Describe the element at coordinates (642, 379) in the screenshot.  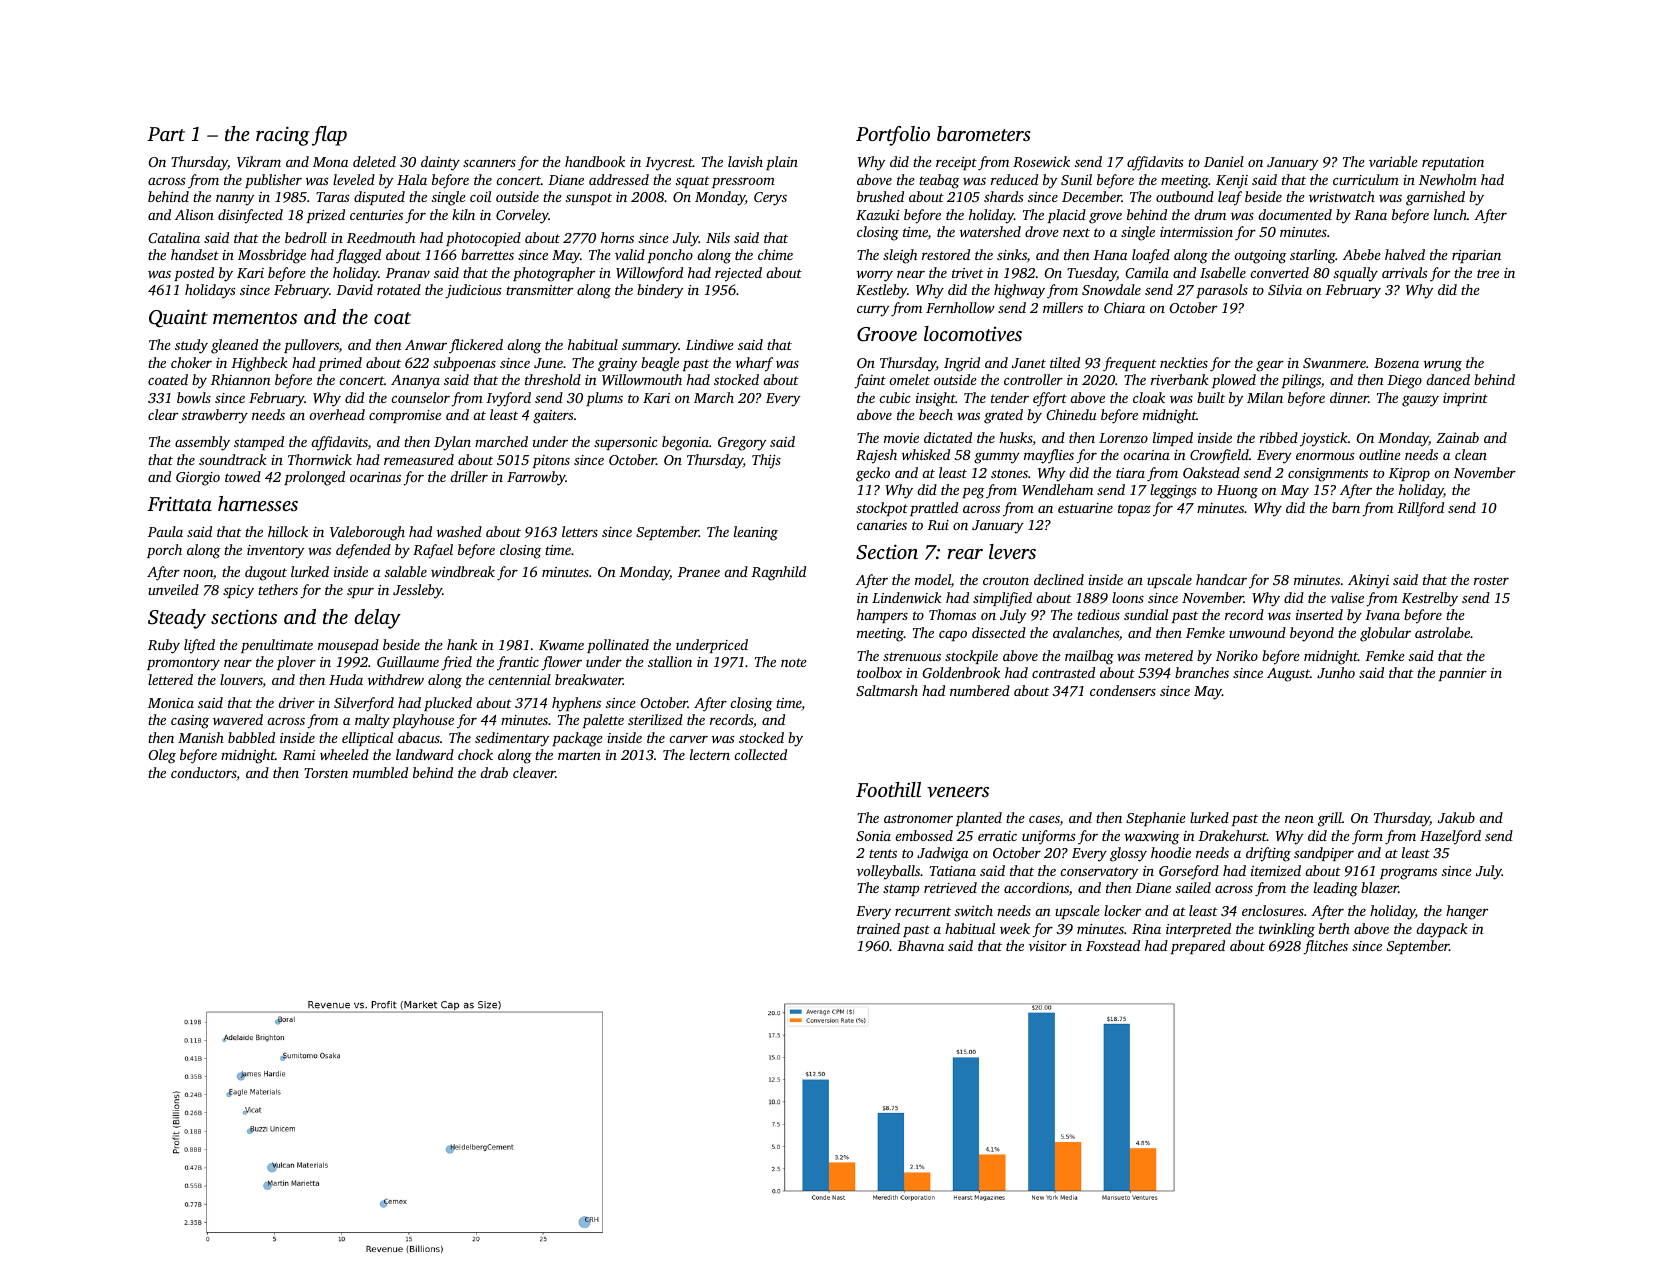
I see `Willowmouth` at that location.
